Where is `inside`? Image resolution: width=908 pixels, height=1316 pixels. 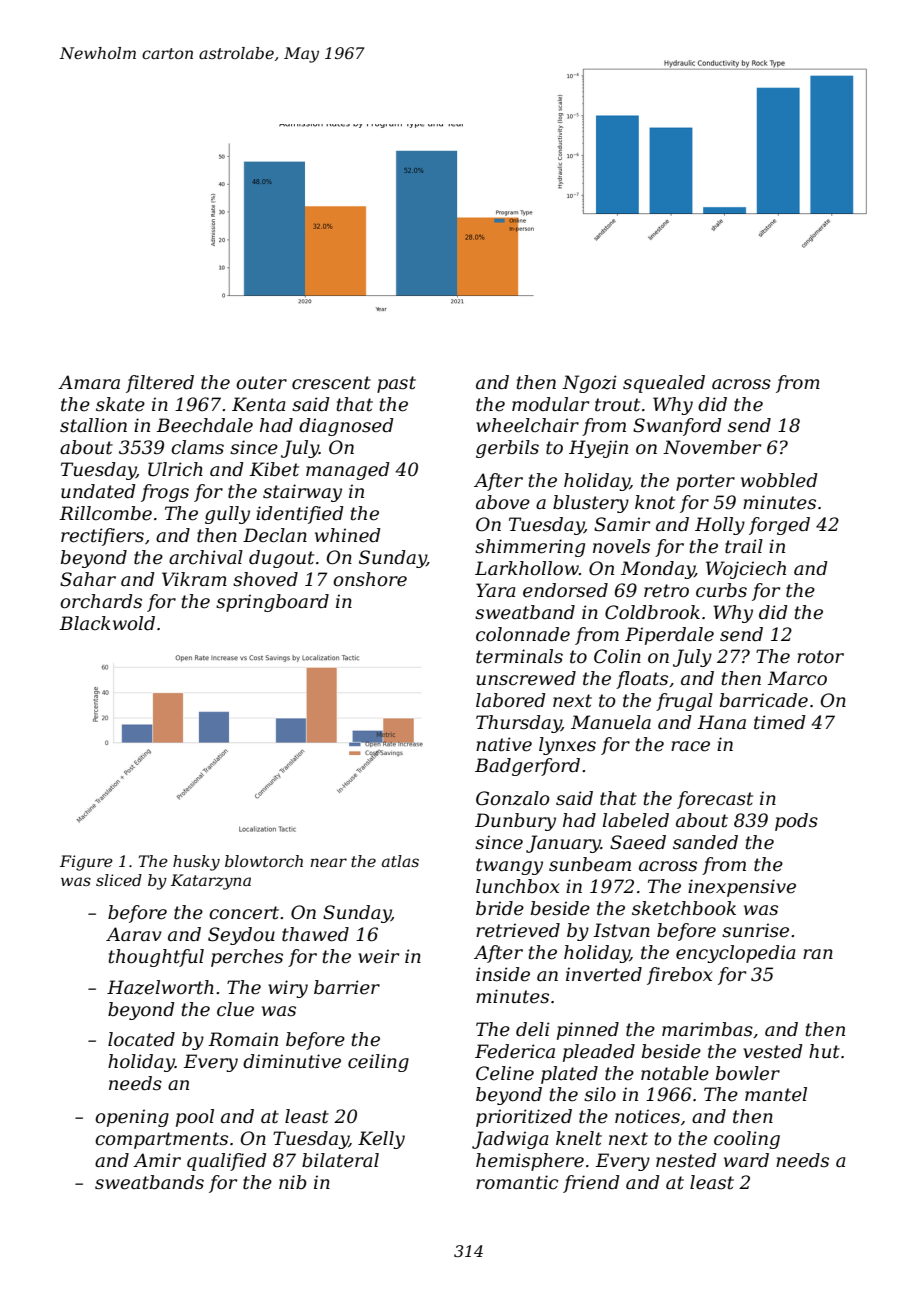
inside is located at coordinates (503, 974).
